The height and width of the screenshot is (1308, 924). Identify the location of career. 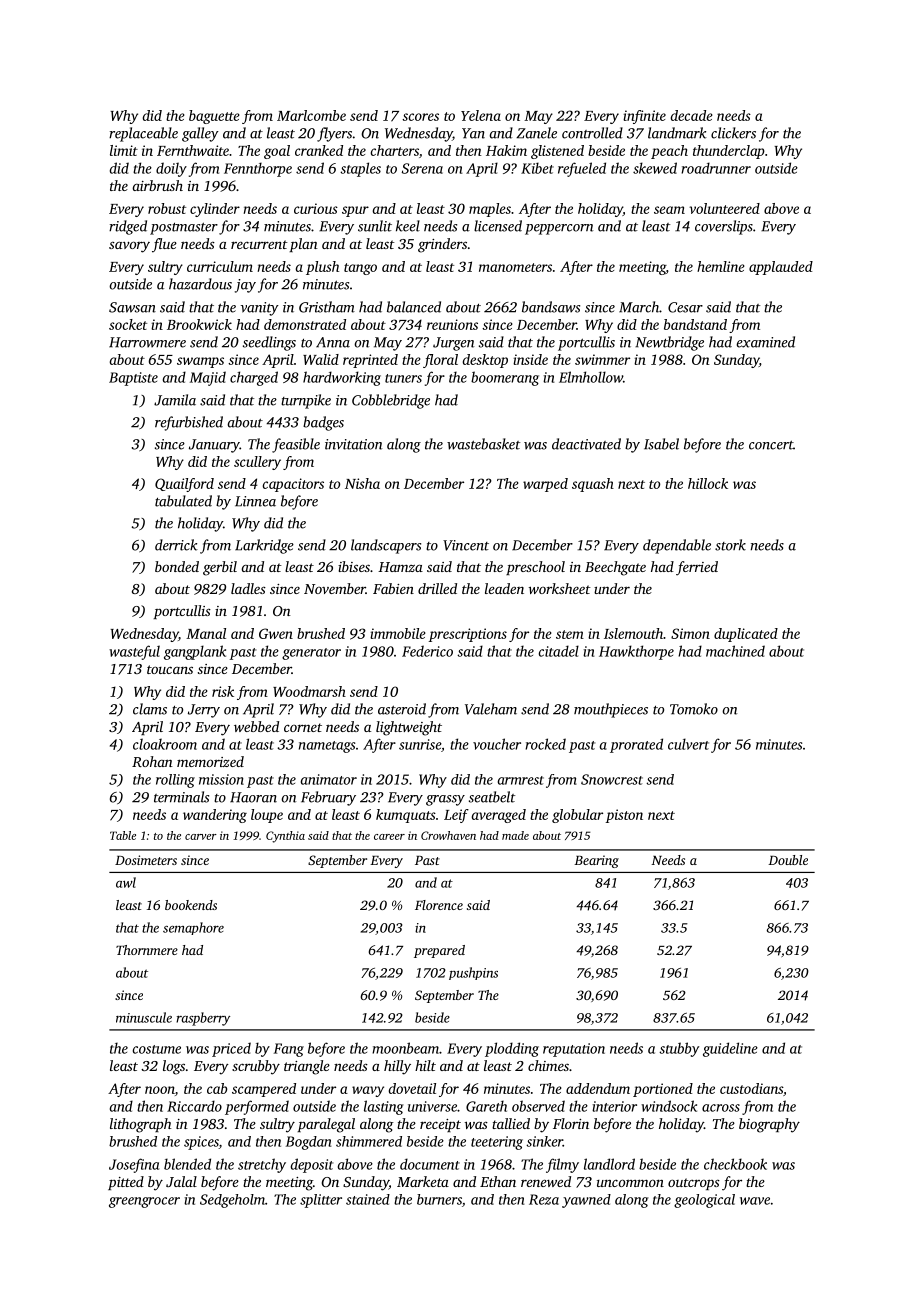
(389, 837).
